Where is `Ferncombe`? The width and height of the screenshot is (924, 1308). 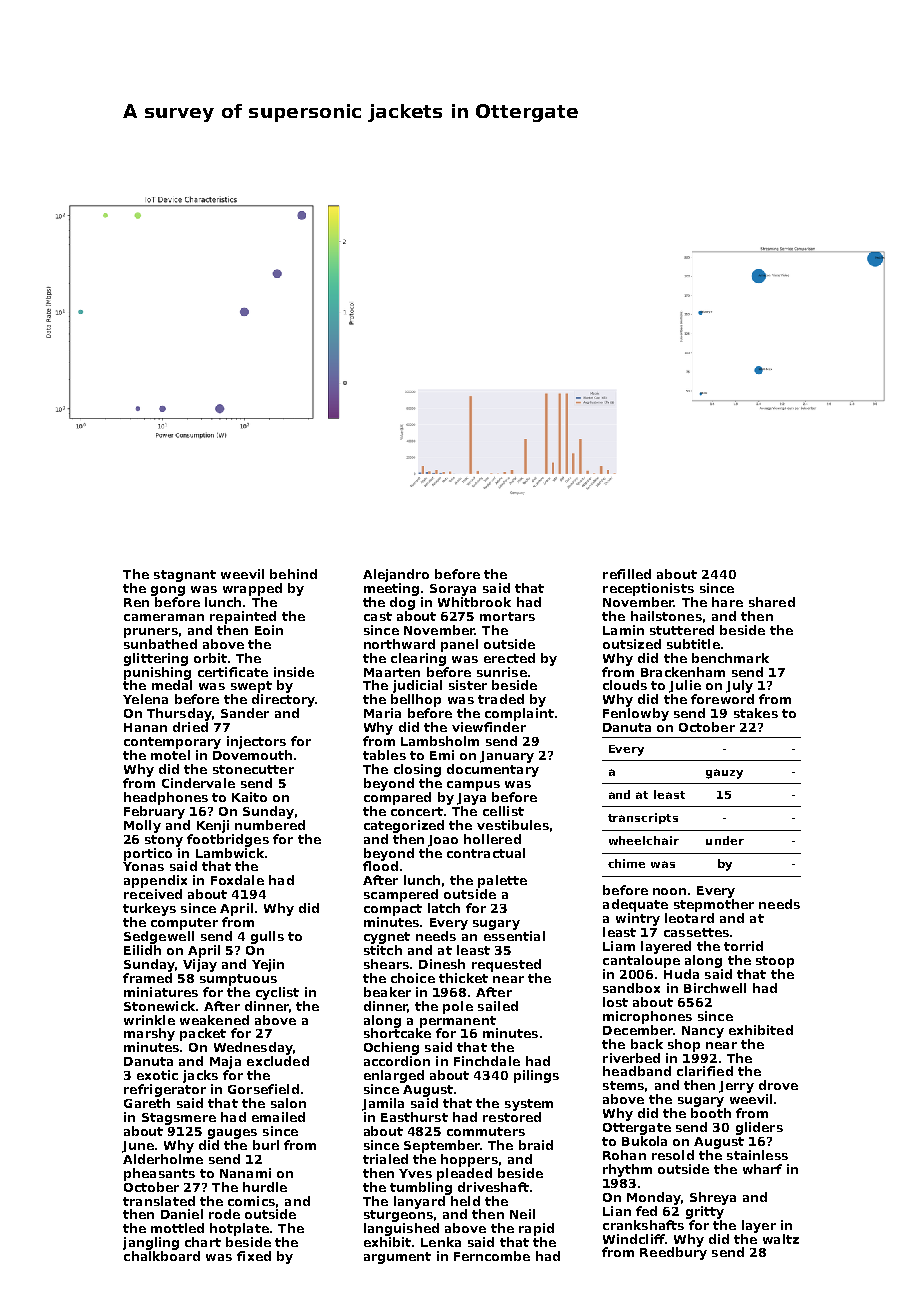
Ferncombe is located at coordinates (492, 1256).
